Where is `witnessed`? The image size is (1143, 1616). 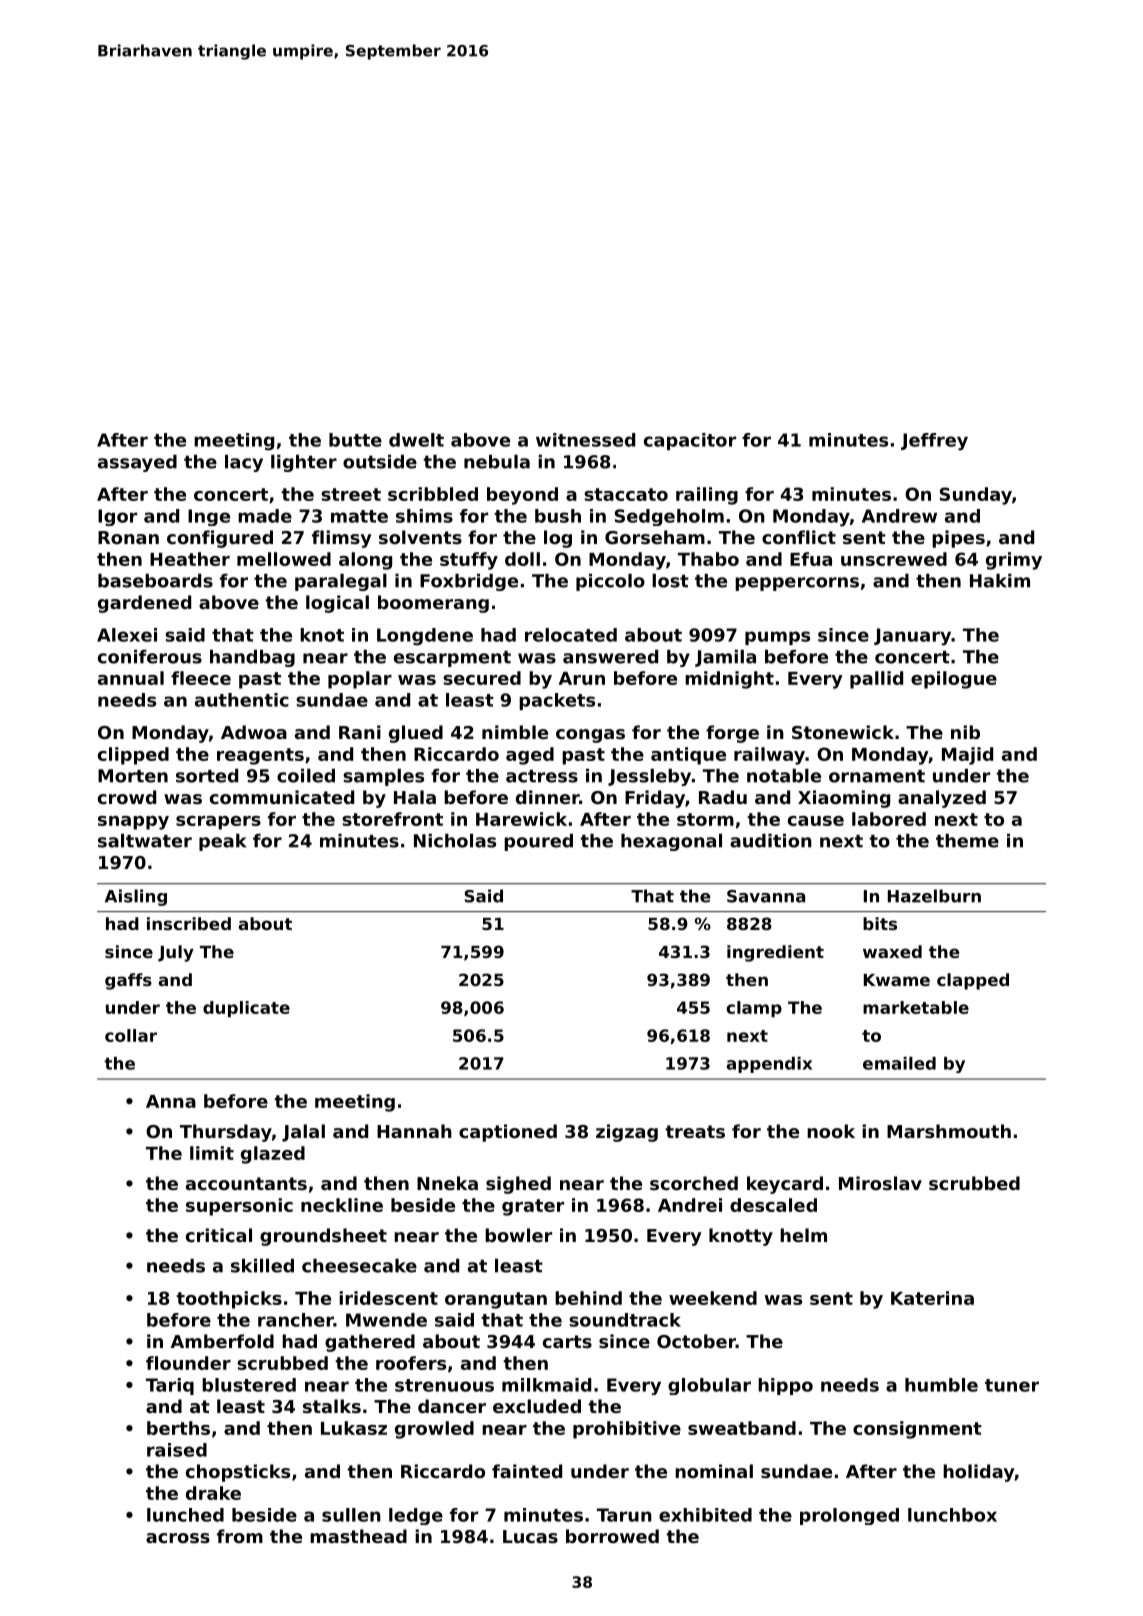
witnessed is located at coordinates (585, 440).
